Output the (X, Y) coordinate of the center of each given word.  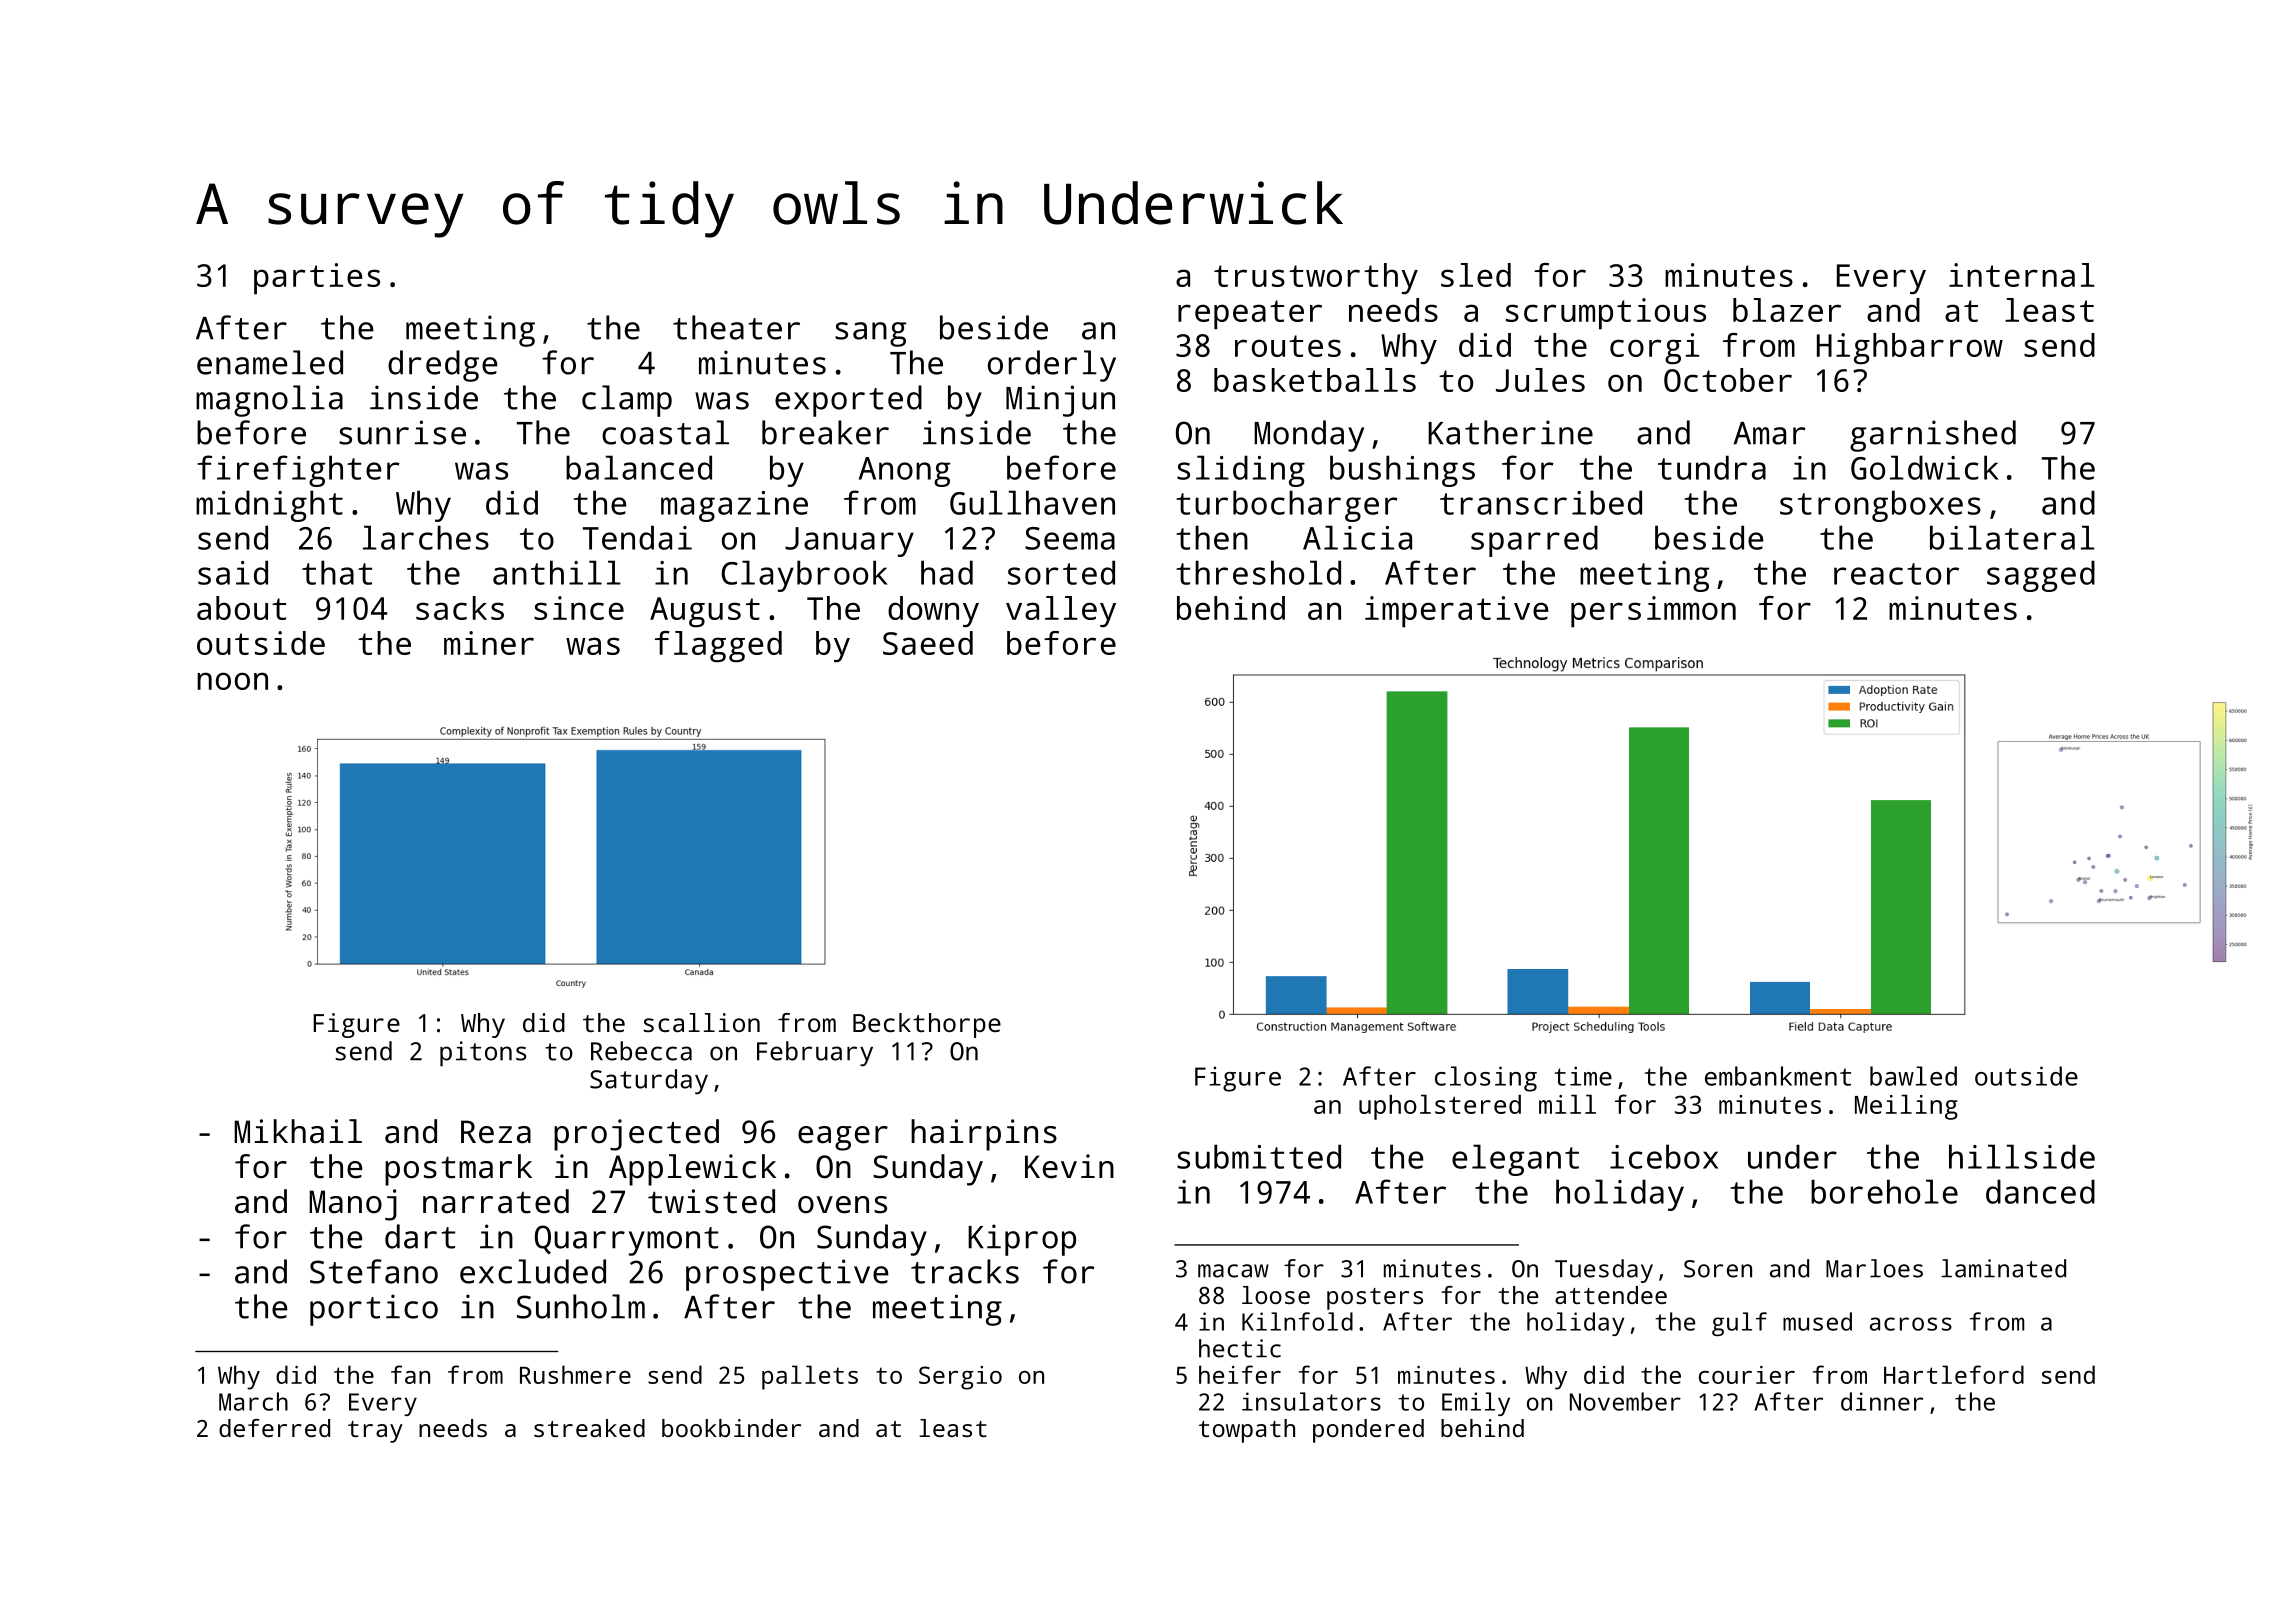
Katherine (1510, 432)
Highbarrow (1910, 349)
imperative (1456, 612)
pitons (483, 1054)
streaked (589, 1428)
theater (736, 327)
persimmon (1653, 612)
